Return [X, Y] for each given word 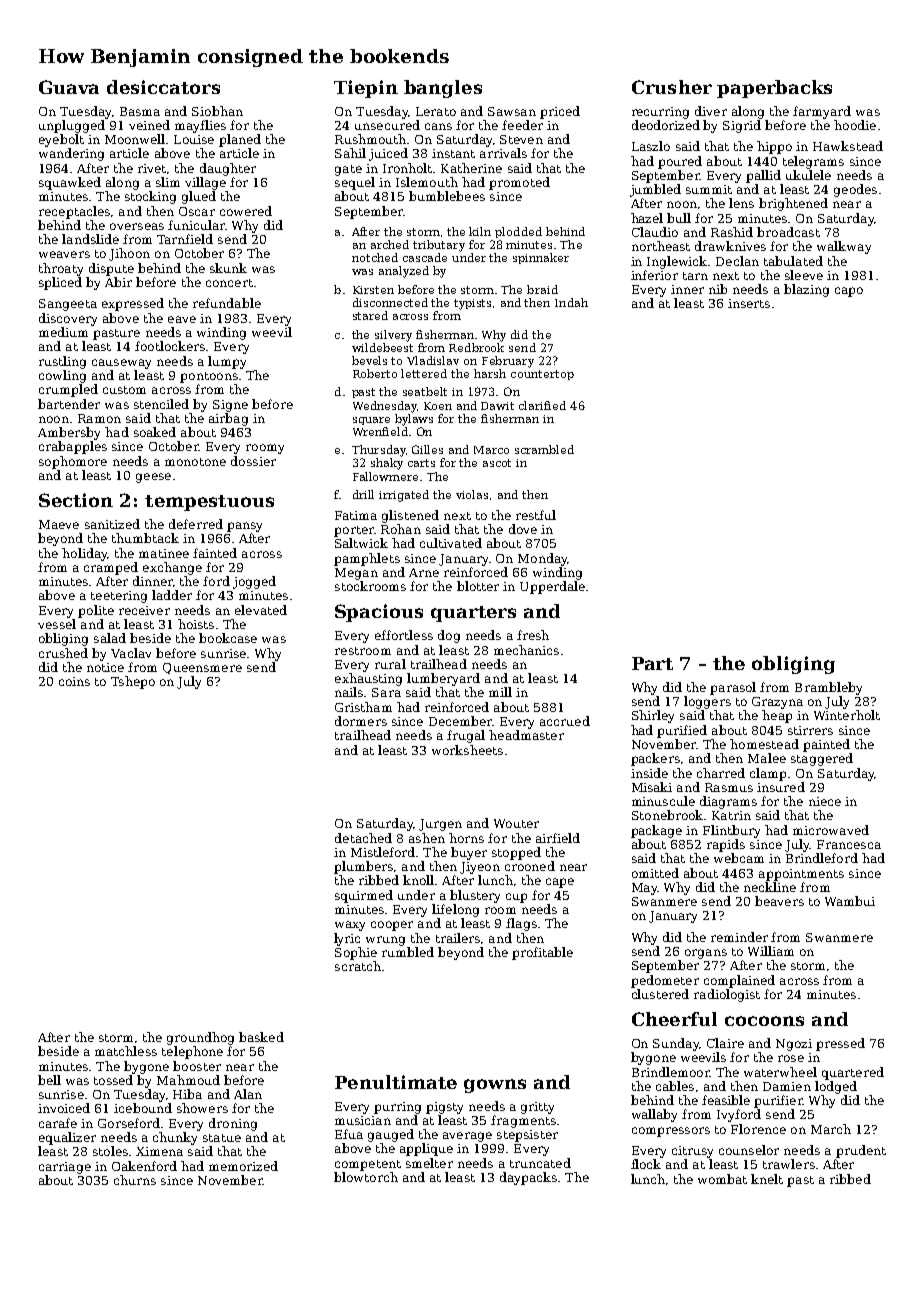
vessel [57, 624]
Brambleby [828, 688]
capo [849, 292]
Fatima [356, 515]
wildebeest [382, 347]
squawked [70, 183]
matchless [126, 1051]
